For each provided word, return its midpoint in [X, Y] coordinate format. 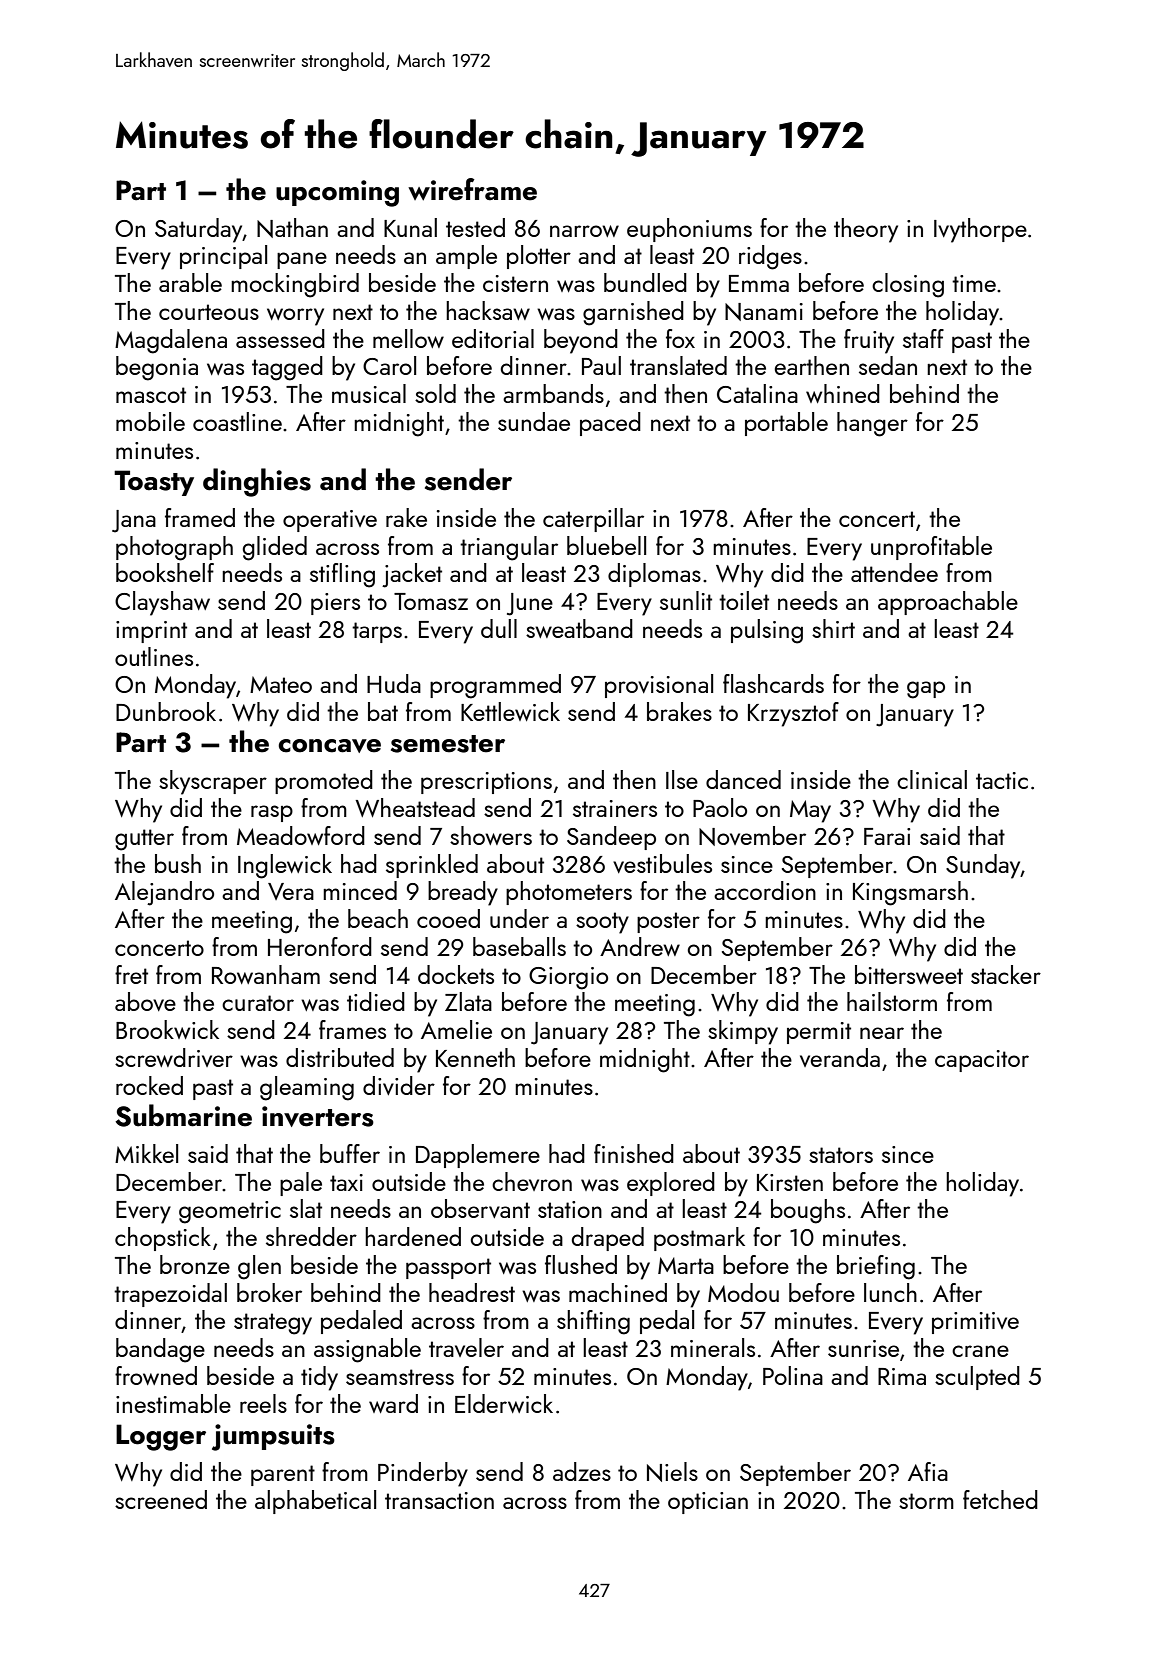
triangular [509, 548]
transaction [439, 1500]
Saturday [199, 230]
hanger [872, 424]
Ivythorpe [980, 230]
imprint [151, 632]
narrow [584, 231]
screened [161, 1499]
